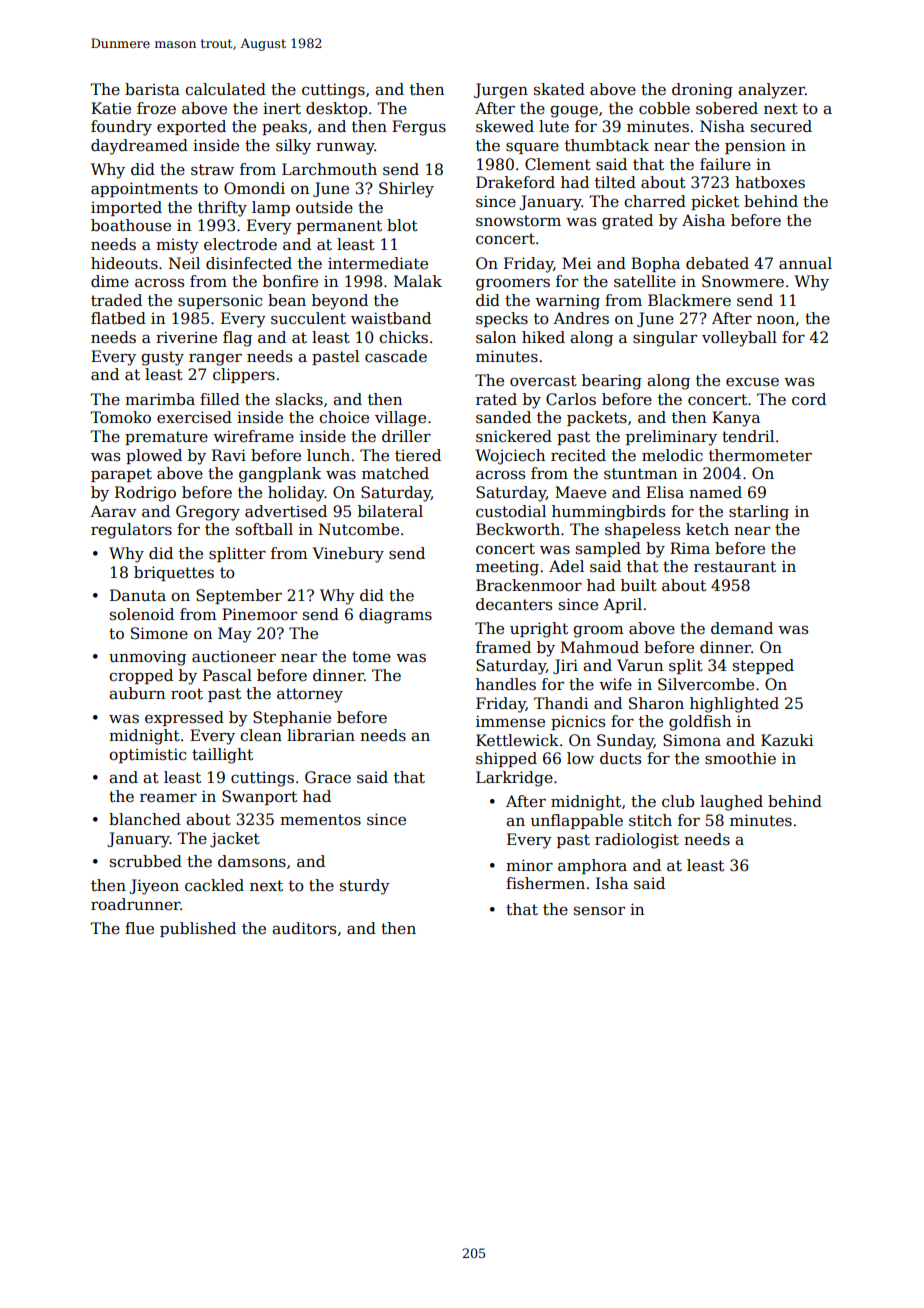 Image resolution: width=924 pixels, height=1308 pixels. What do you see at coordinates (655, 201) in the screenshot?
I see `charred` at bounding box center [655, 201].
